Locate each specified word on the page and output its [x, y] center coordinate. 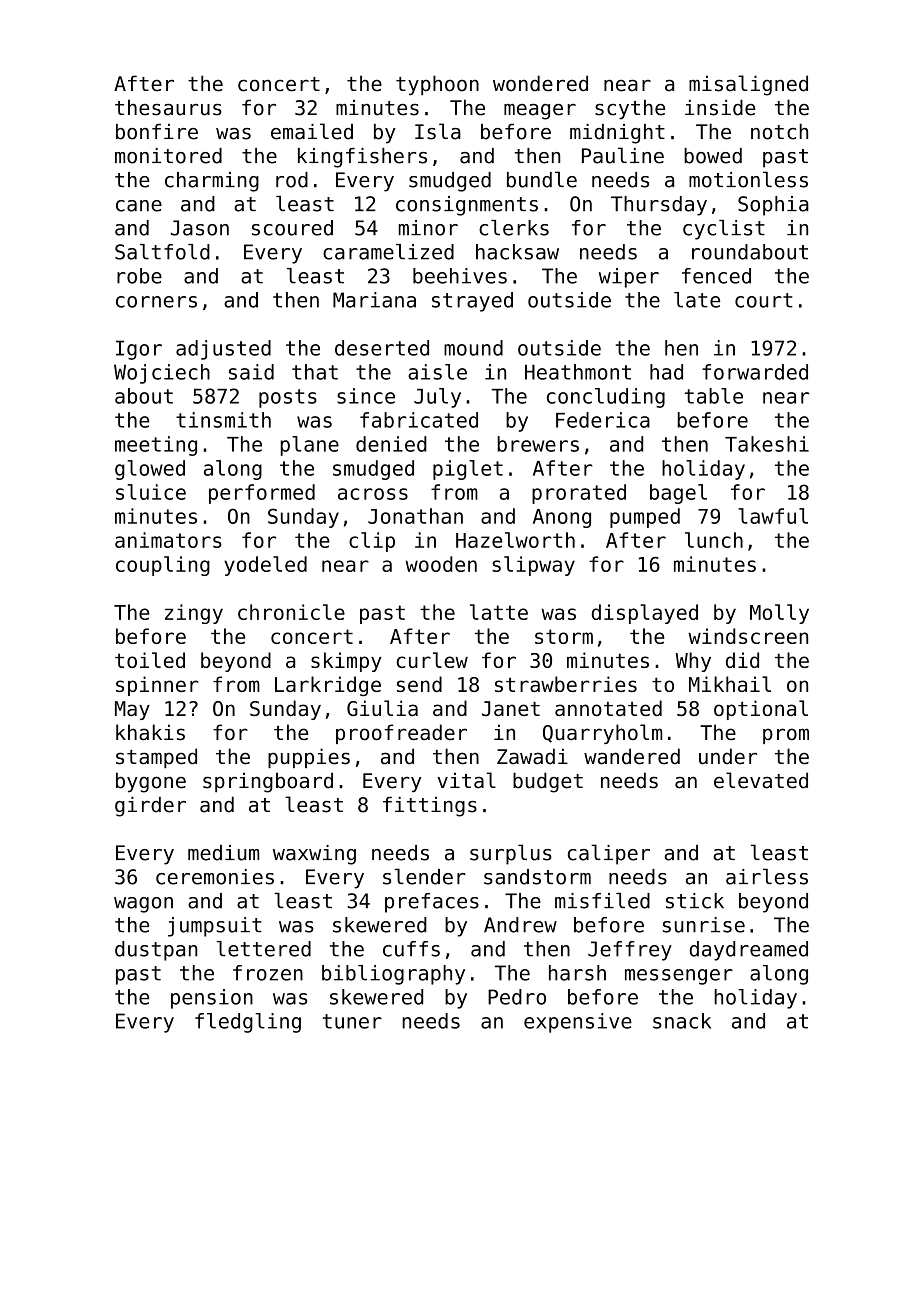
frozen [268, 973]
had [666, 372]
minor [428, 228]
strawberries [566, 684]
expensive [578, 1023]
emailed [312, 131]
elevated [761, 780]
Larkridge [328, 686]
